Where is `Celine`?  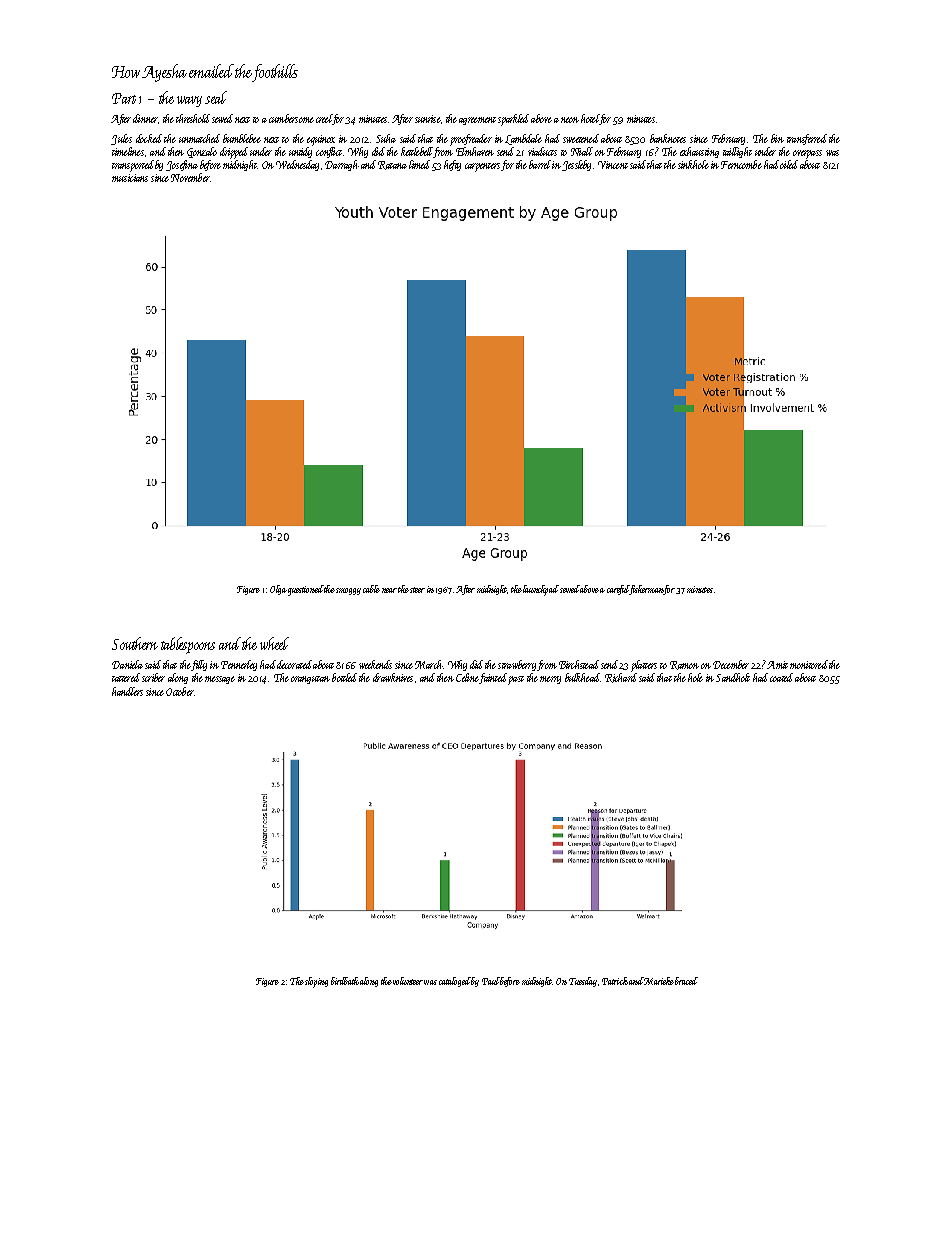 Celine is located at coordinates (467, 677).
